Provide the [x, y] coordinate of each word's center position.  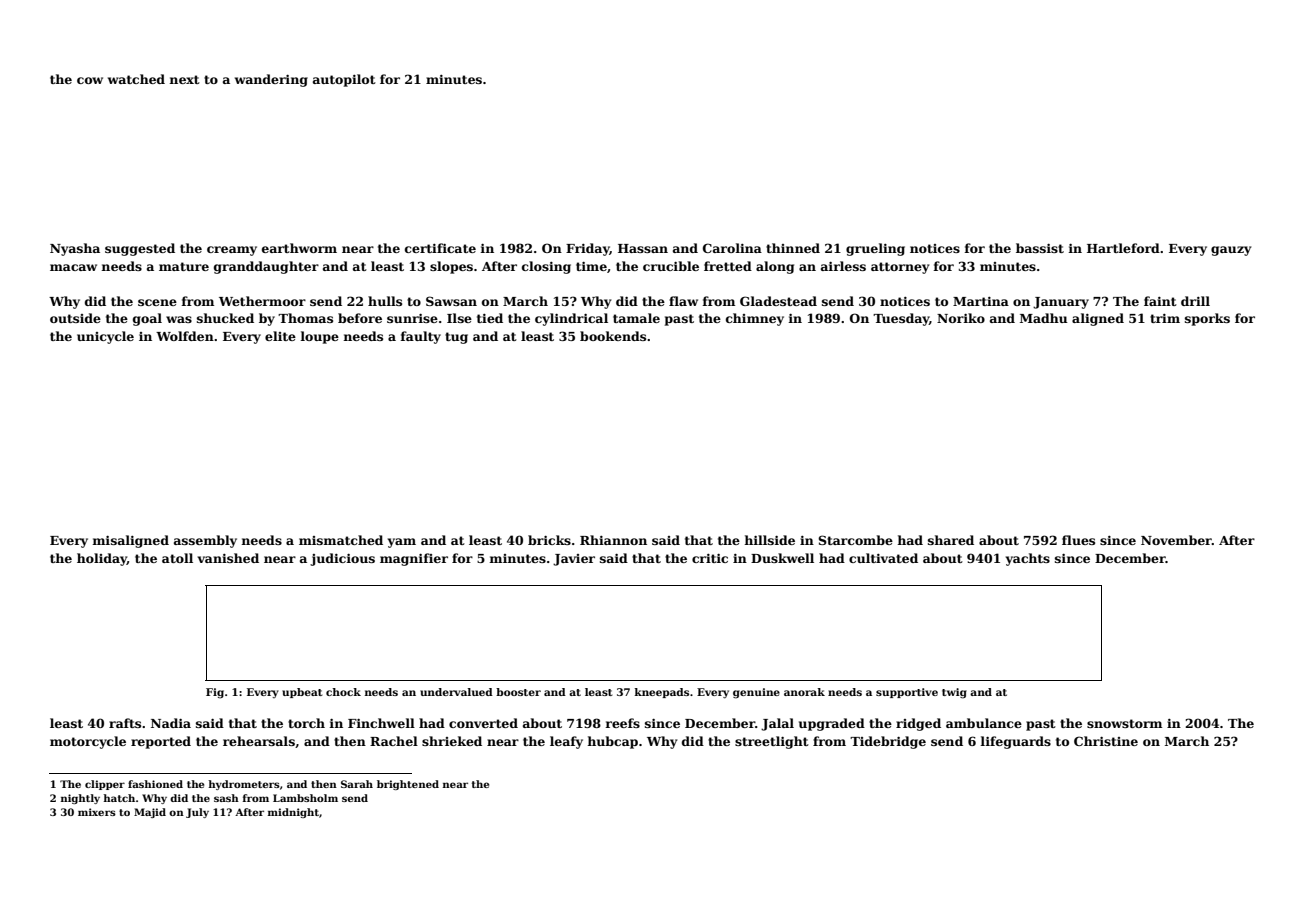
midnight [293, 813]
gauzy [1231, 251]
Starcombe [855, 540]
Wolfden [185, 336]
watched [136, 79]
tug [456, 338]
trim [1165, 318]
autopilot [344, 80]
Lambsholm [305, 798]
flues [1078, 540]
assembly [205, 541]
